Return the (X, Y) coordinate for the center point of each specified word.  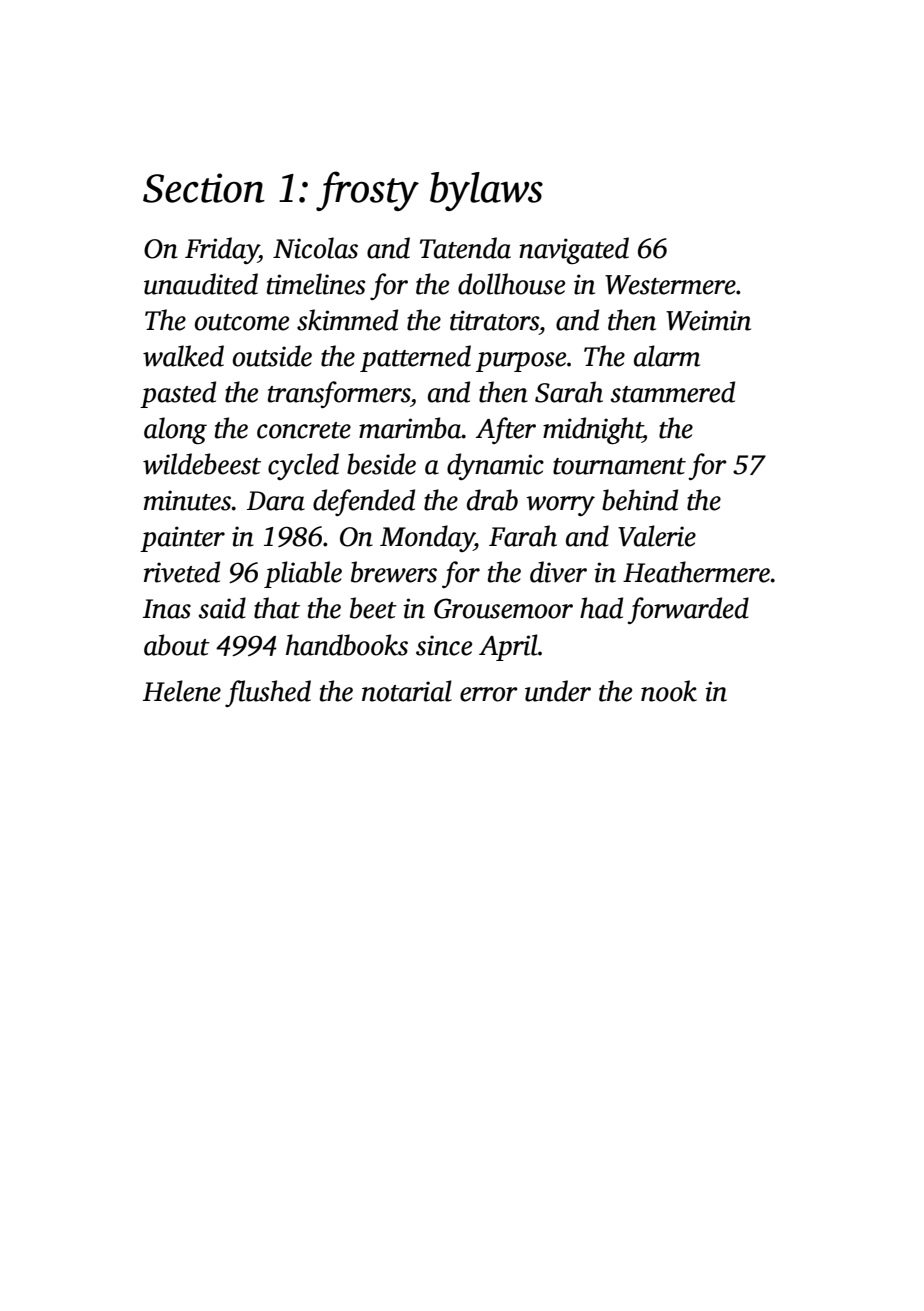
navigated (574, 250)
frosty (367, 191)
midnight (593, 430)
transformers (339, 394)
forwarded (688, 610)
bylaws (486, 191)
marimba (410, 428)
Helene (182, 691)
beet (373, 608)
